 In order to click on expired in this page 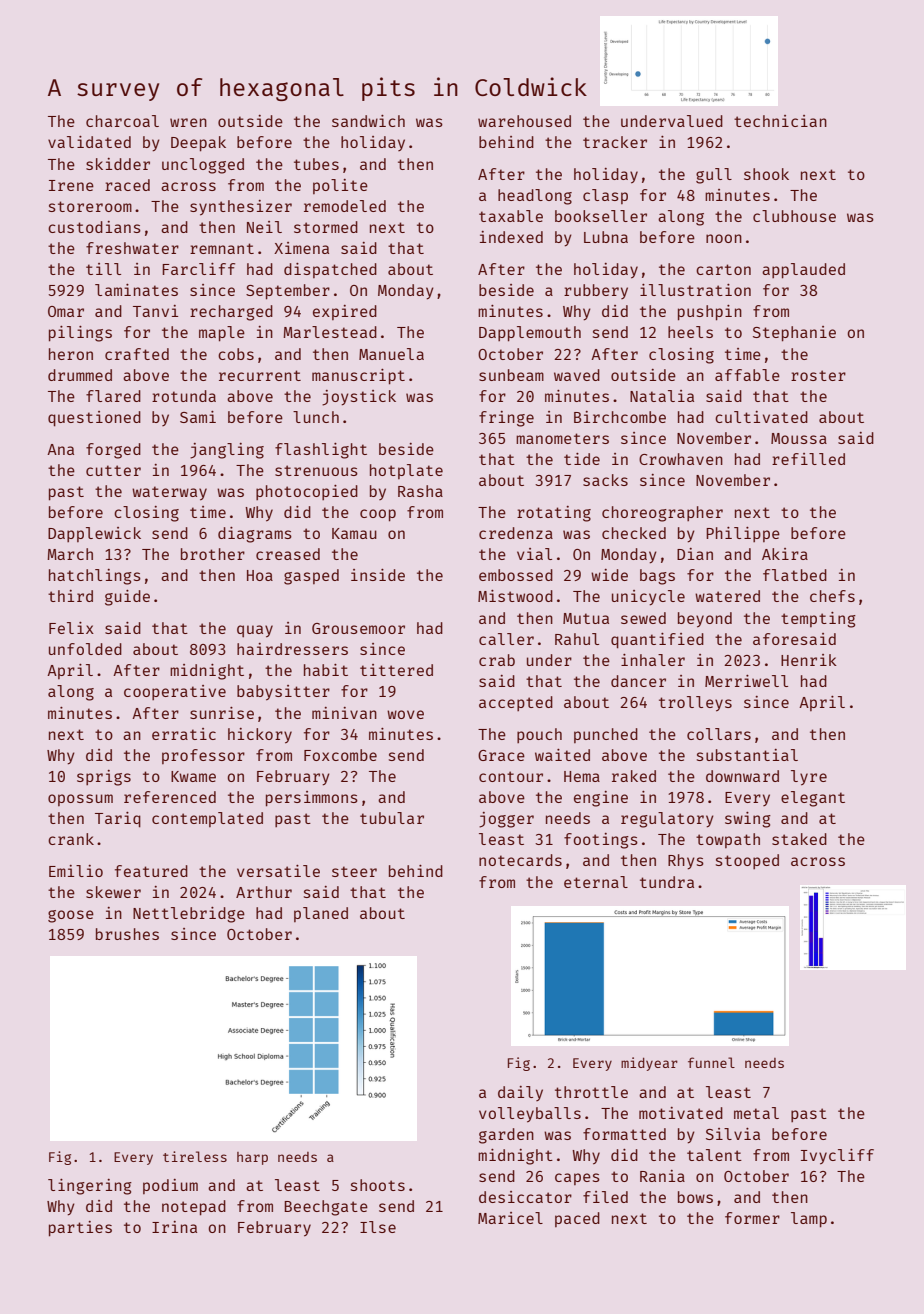, I will do `click(345, 312)`.
